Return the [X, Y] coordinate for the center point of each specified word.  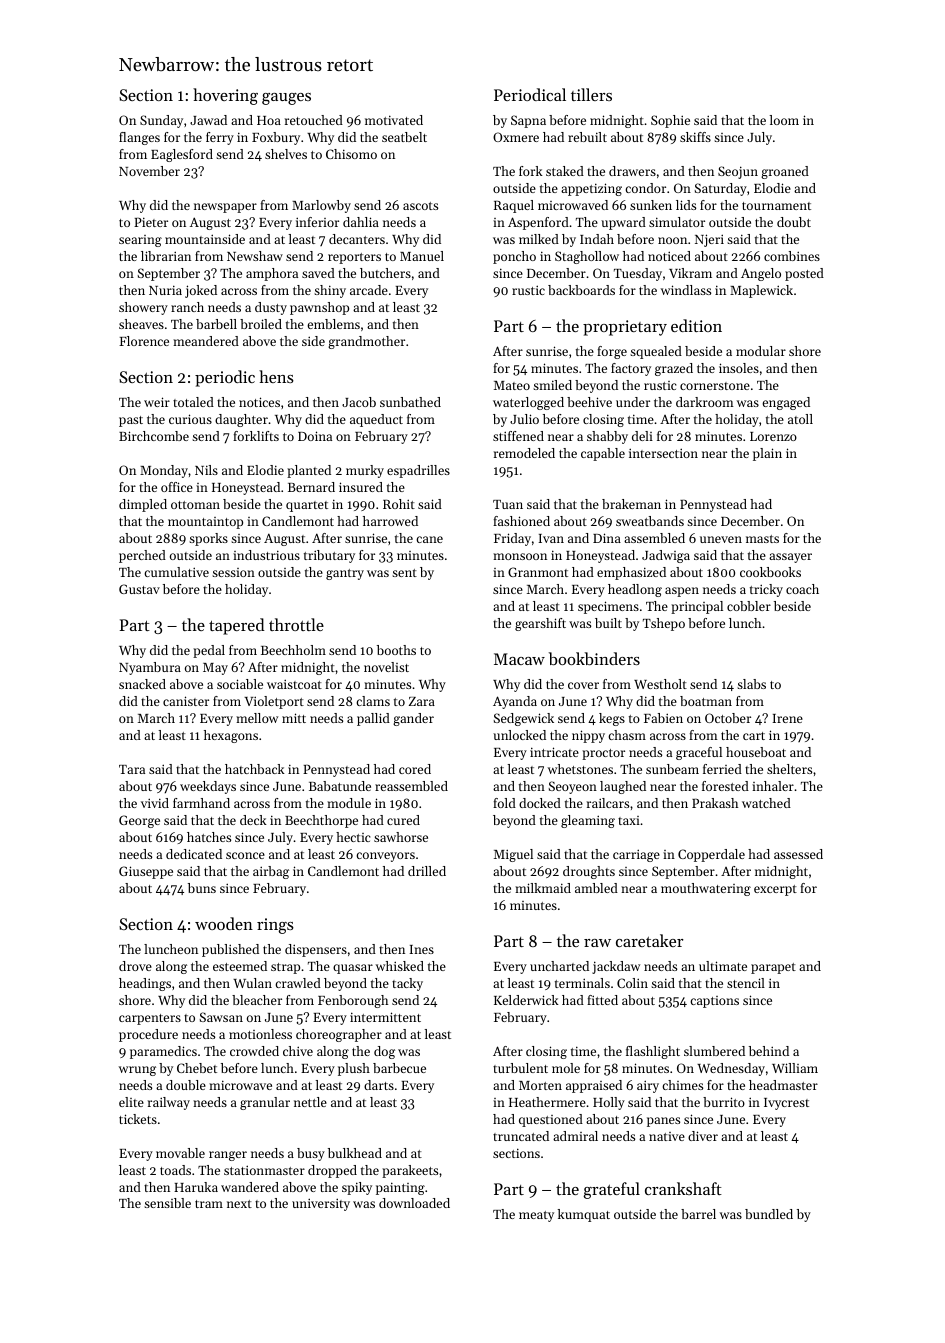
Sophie [670, 121]
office [177, 487]
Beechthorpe [321, 821]
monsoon [520, 556]
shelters [789, 769]
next [239, 1204]
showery [143, 308]
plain [767, 454]
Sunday [161, 121]
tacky [407, 984]
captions [714, 1002]
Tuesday [638, 274]
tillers [591, 94]
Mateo [512, 385]
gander [413, 719]
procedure [148, 1035]
